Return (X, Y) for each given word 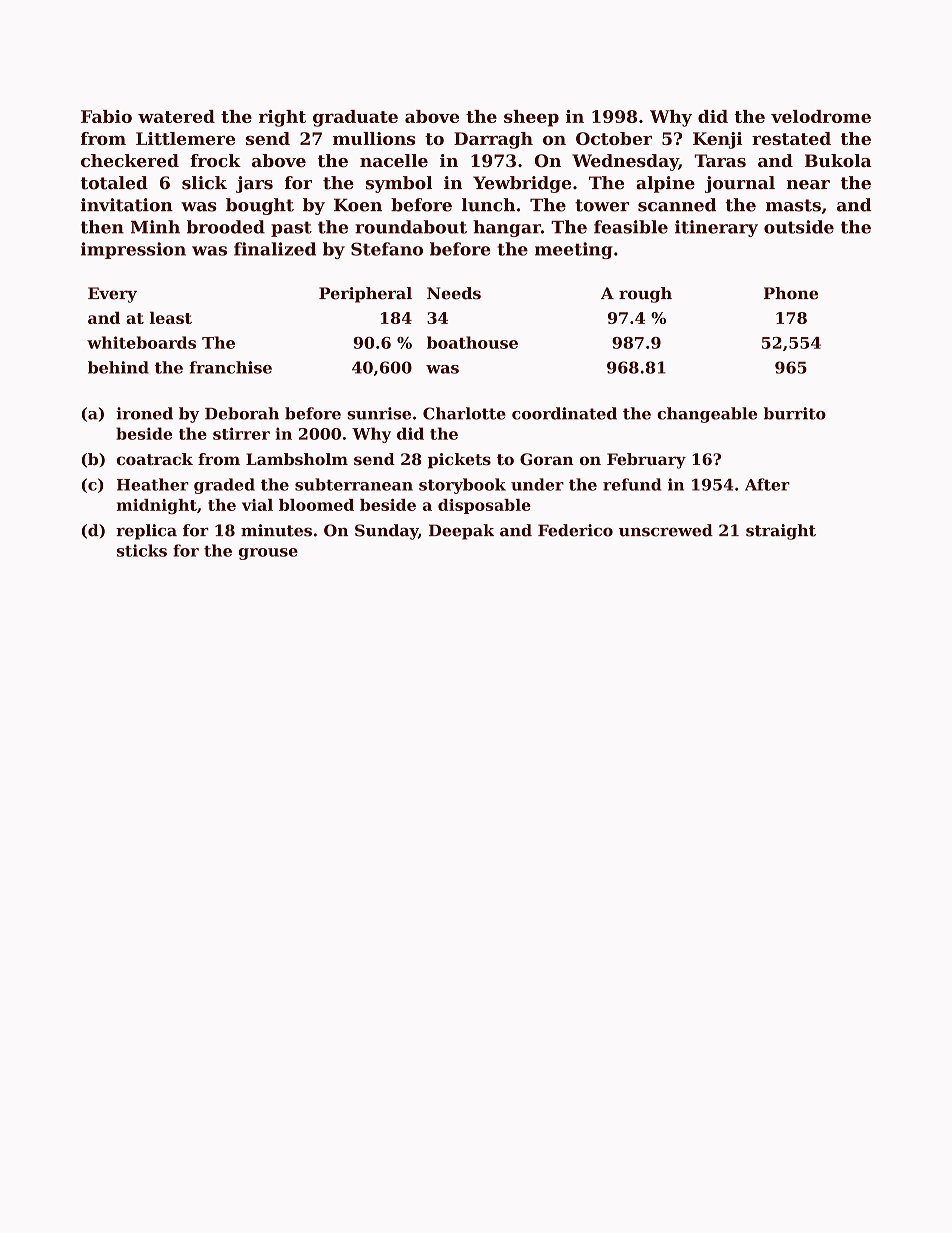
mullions (374, 138)
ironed (144, 413)
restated (791, 138)
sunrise (379, 413)
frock (215, 161)
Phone (791, 293)
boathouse (472, 342)
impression (133, 250)
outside (799, 227)
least (171, 318)
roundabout (411, 227)
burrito (795, 413)
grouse (268, 554)
